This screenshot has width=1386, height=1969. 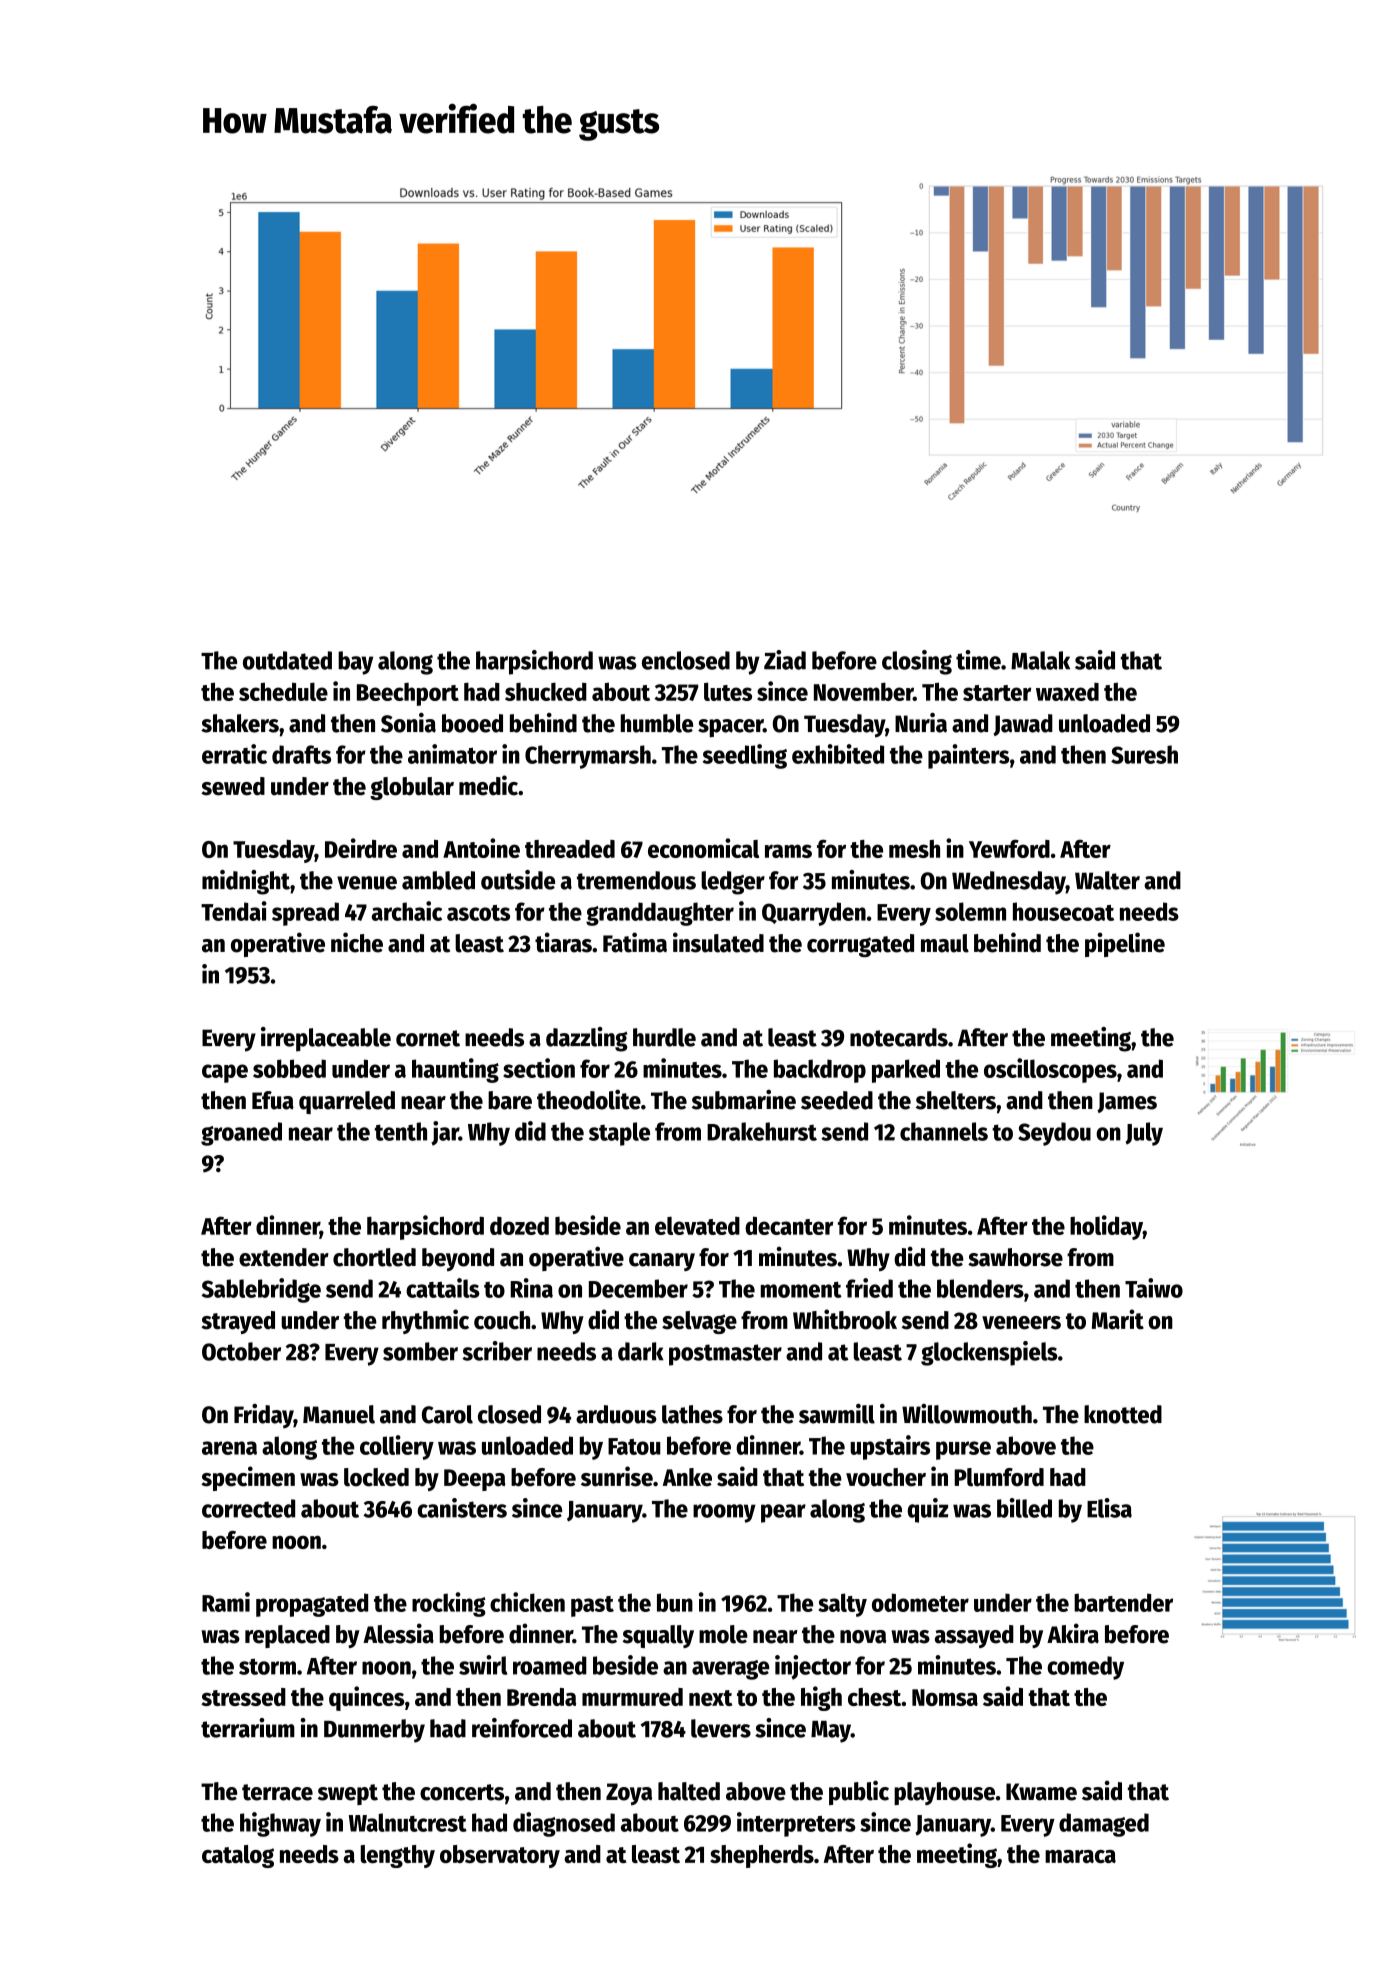 I want to click on moment, so click(x=801, y=1290).
